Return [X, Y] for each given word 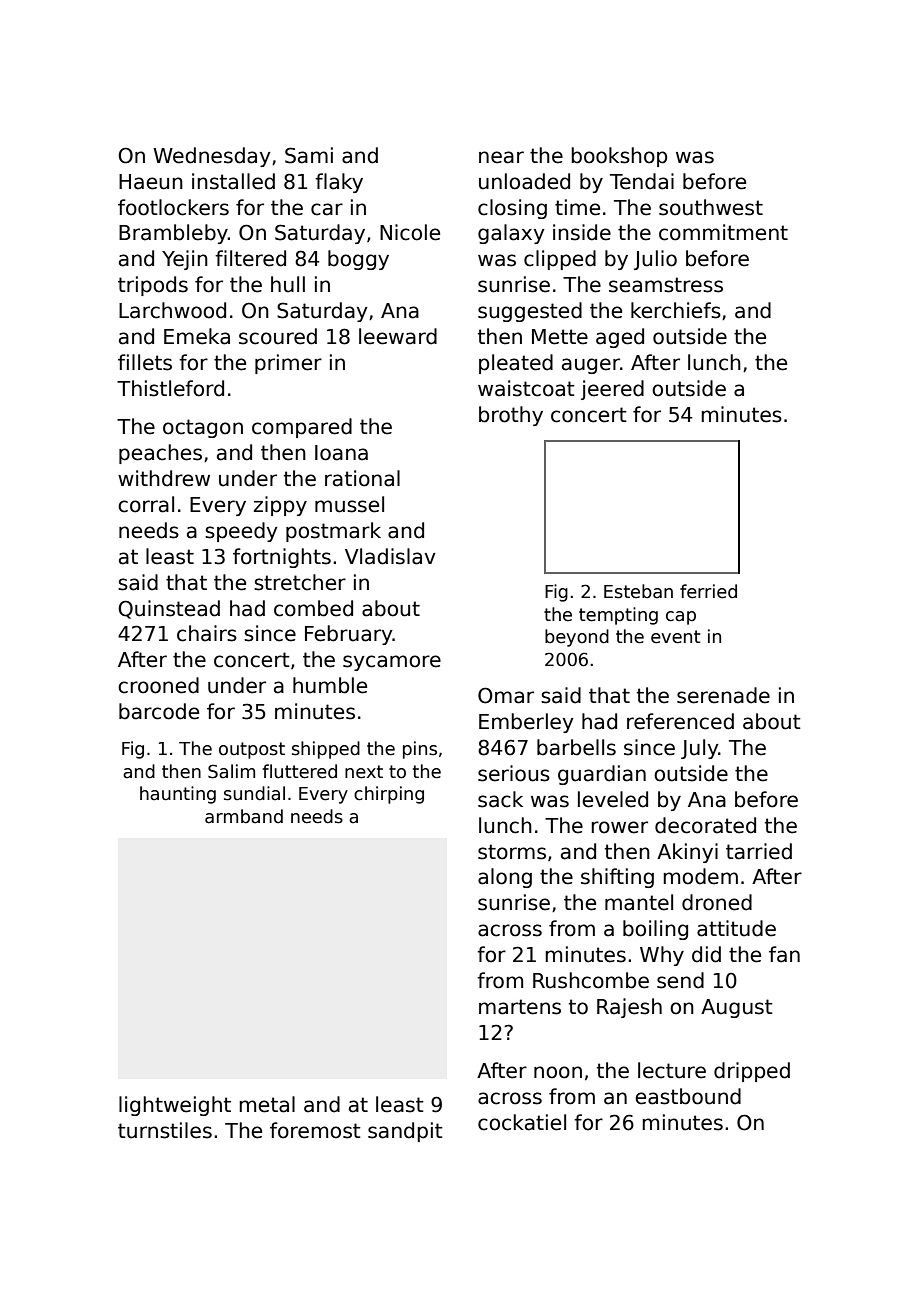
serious [514, 773]
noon [558, 1072]
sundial [254, 793]
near [501, 157]
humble [330, 685]
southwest [711, 207]
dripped [752, 1072]
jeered [612, 390]
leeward [398, 336]
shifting [617, 878]
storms [512, 852]
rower [619, 827]
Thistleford [170, 388]
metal [267, 1104]
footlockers [173, 207]
